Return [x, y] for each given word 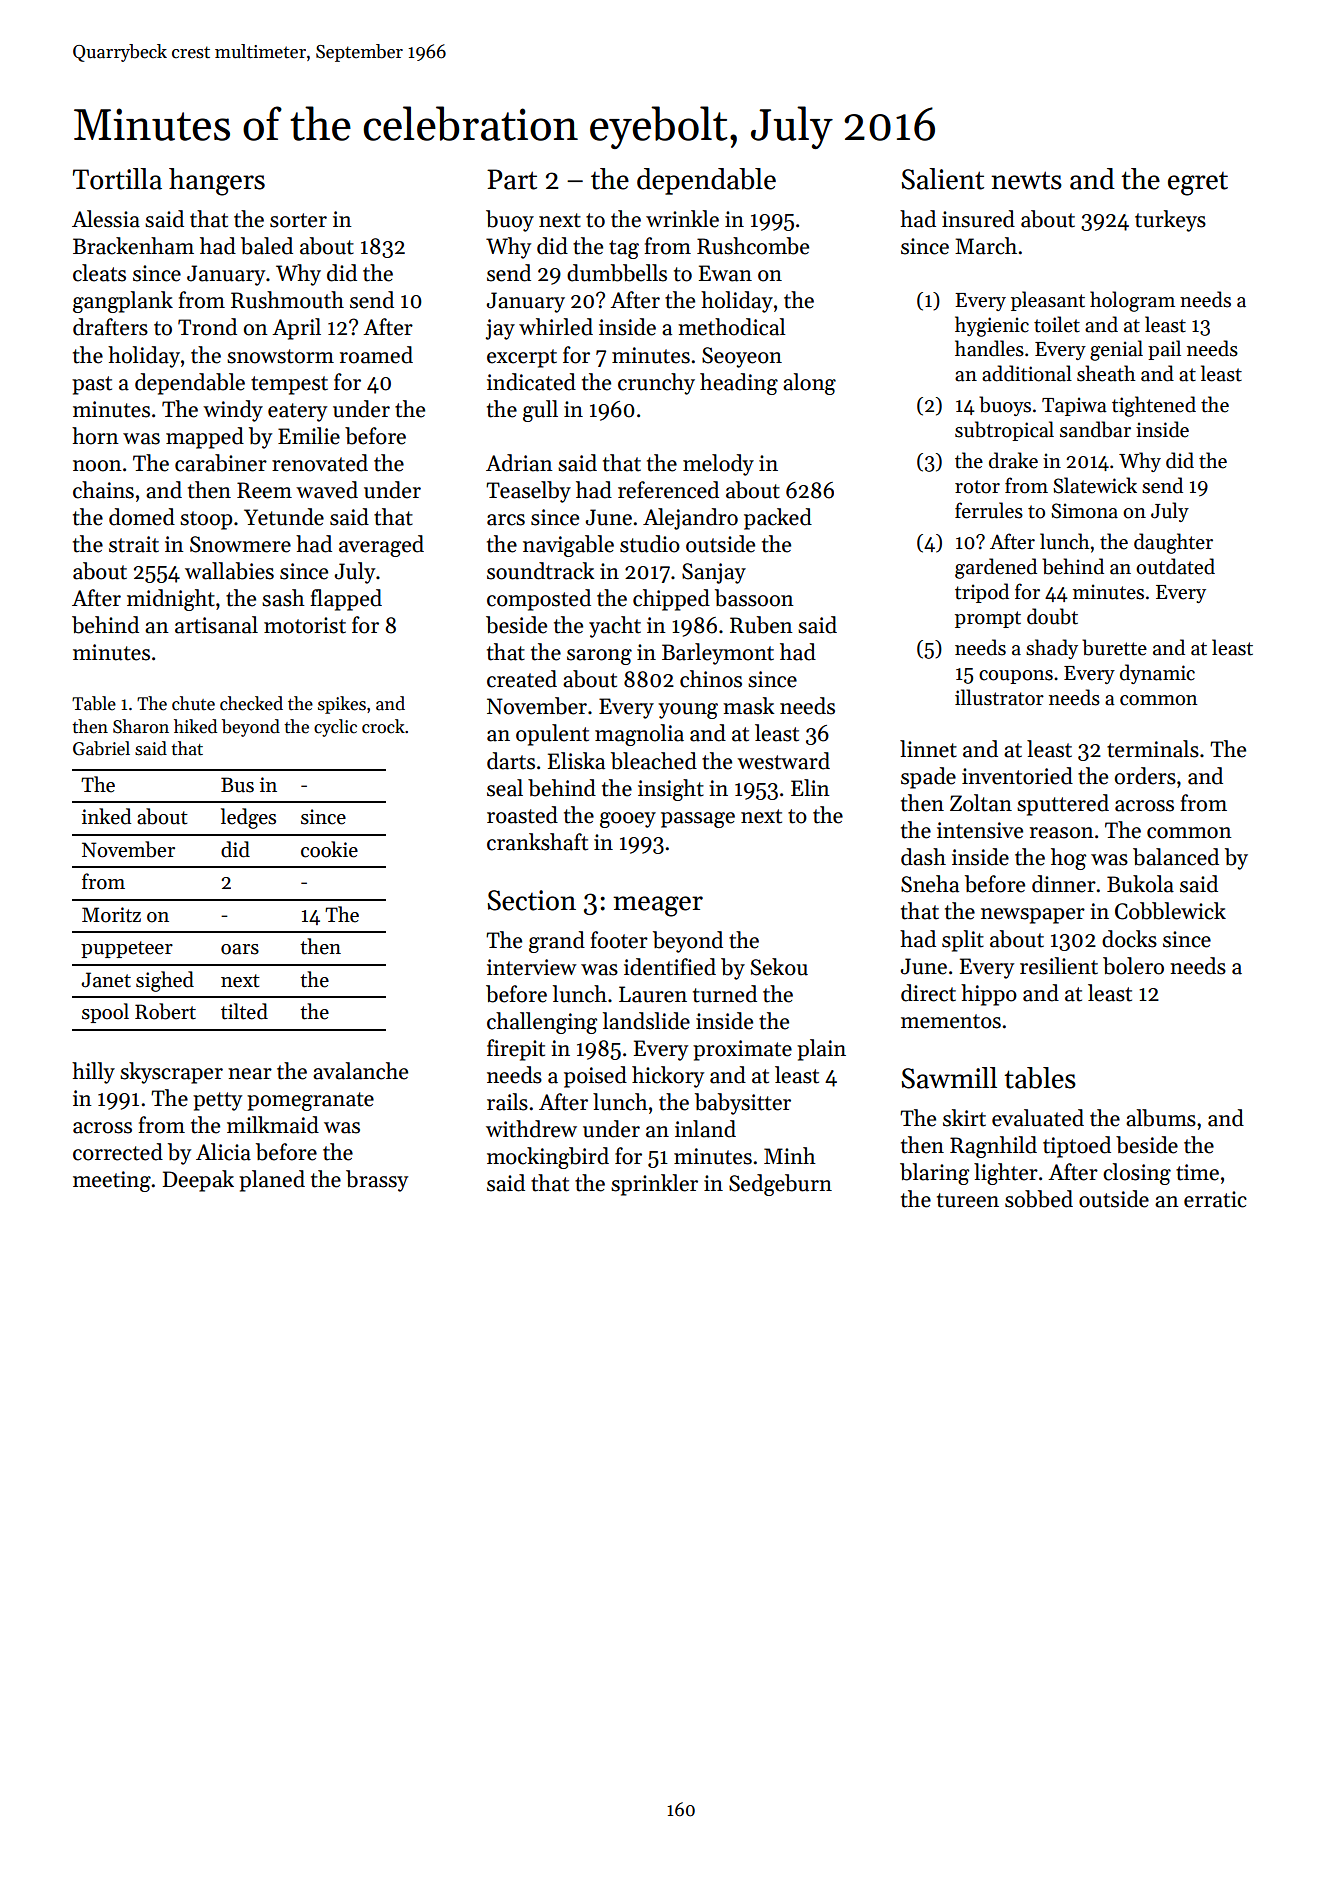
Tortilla [117, 179]
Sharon [141, 726]
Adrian [519, 463]
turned [725, 994]
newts [1026, 180]
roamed [376, 355]
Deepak [198, 1181]
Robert [165, 1011]
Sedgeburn [780, 1185]
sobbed [1039, 1199]
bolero [1133, 966]
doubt [1052, 616]
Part [512, 179]
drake [1013, 460]
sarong [599, 657]
